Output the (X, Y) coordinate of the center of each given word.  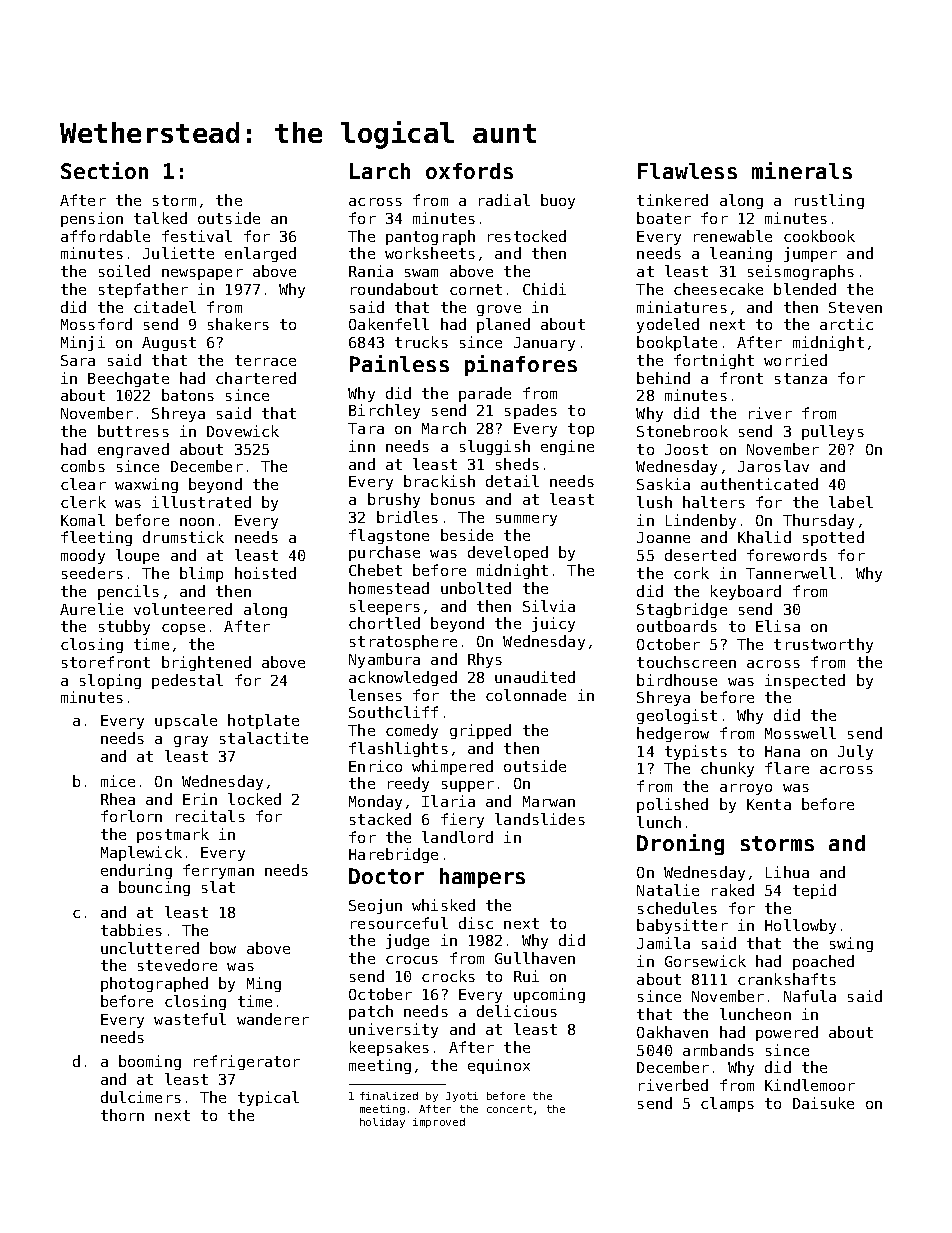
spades (531, 411)
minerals (802, 170)
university (393, 1030)
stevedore (177, 965)
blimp (201, 574)
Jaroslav (773, 466)
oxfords (469, 171)
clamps (727, 1104)
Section (104, 170)
